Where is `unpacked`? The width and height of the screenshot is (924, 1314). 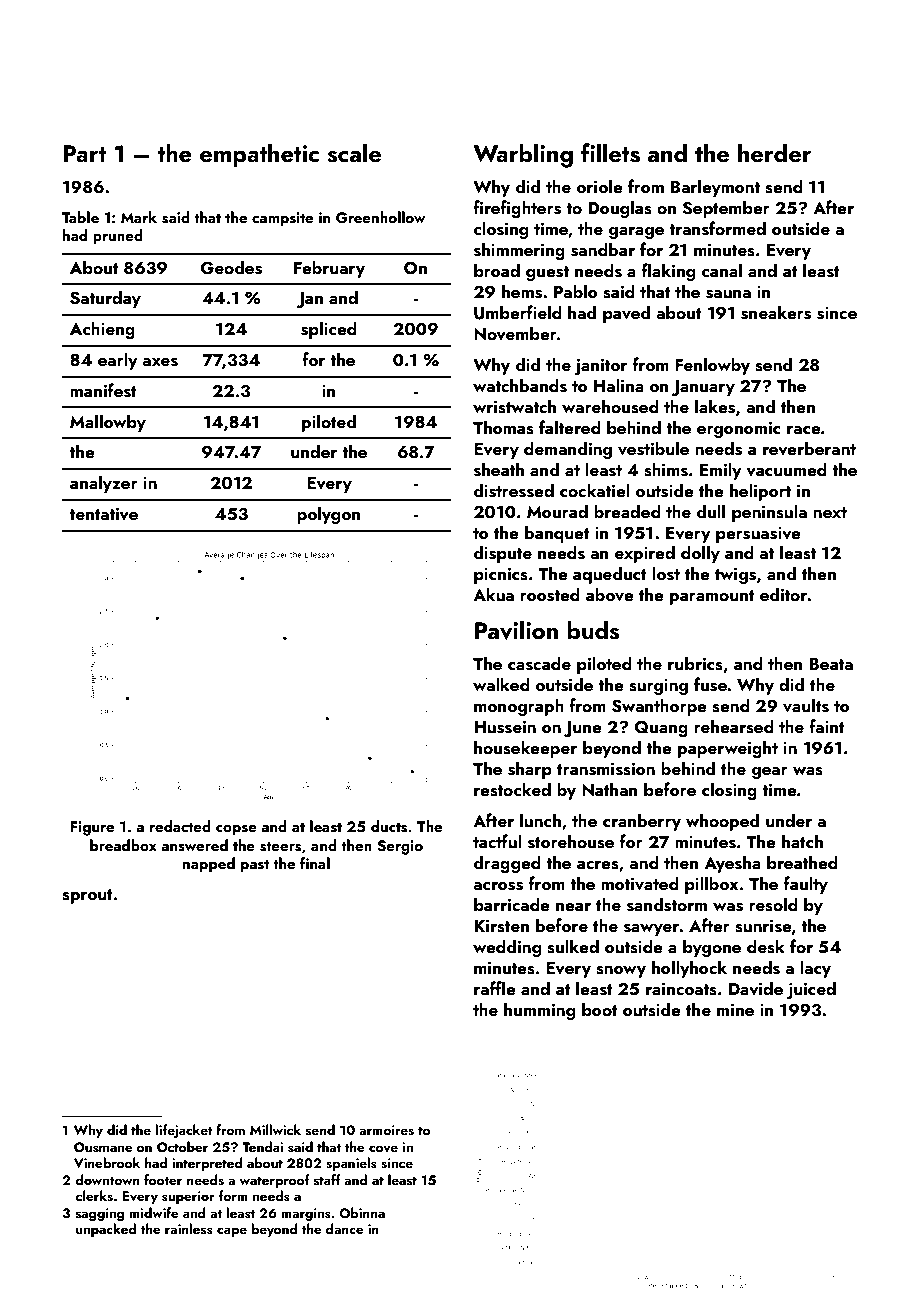 unpacked is located at coordinates (106, 1230).
